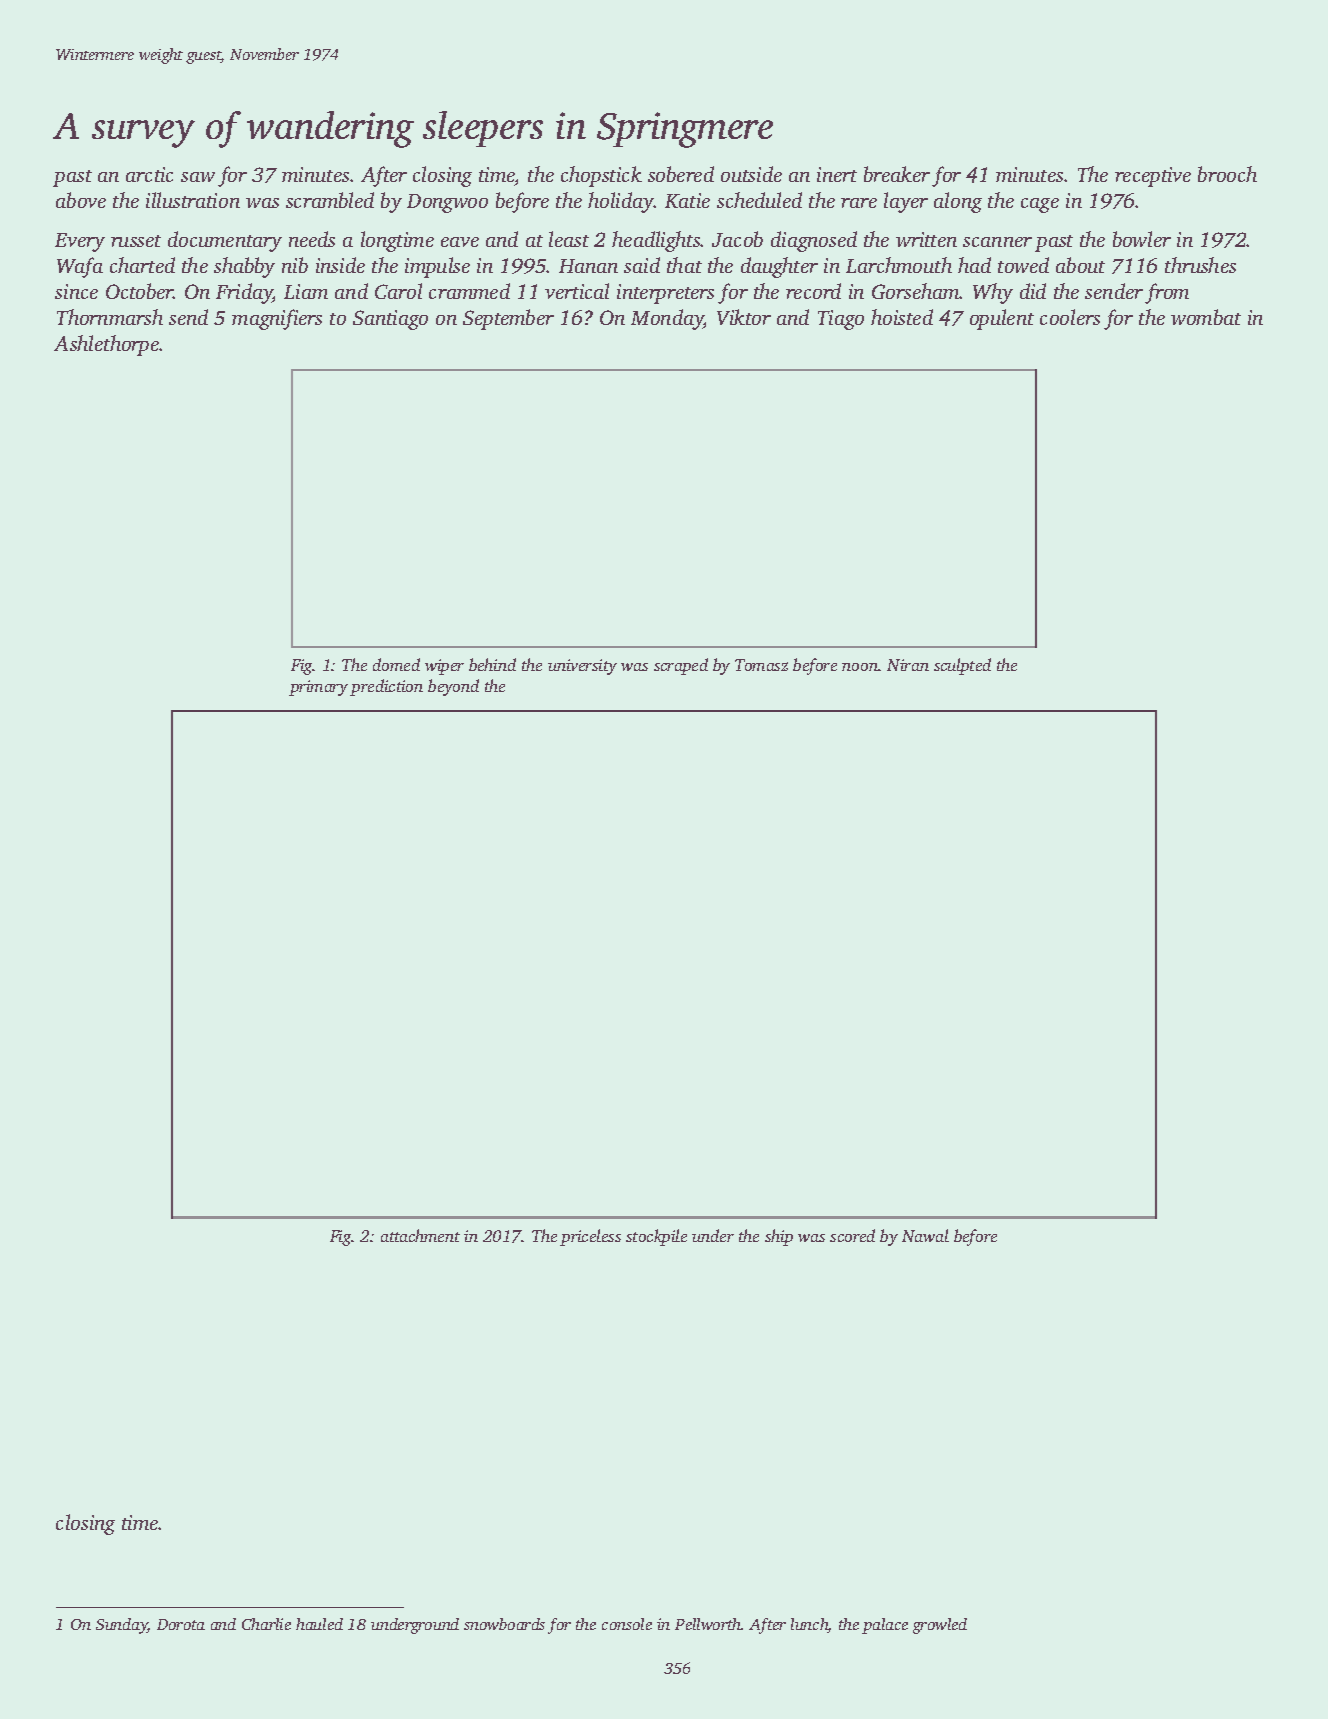  I want to click on primary, so click(318, 688).
